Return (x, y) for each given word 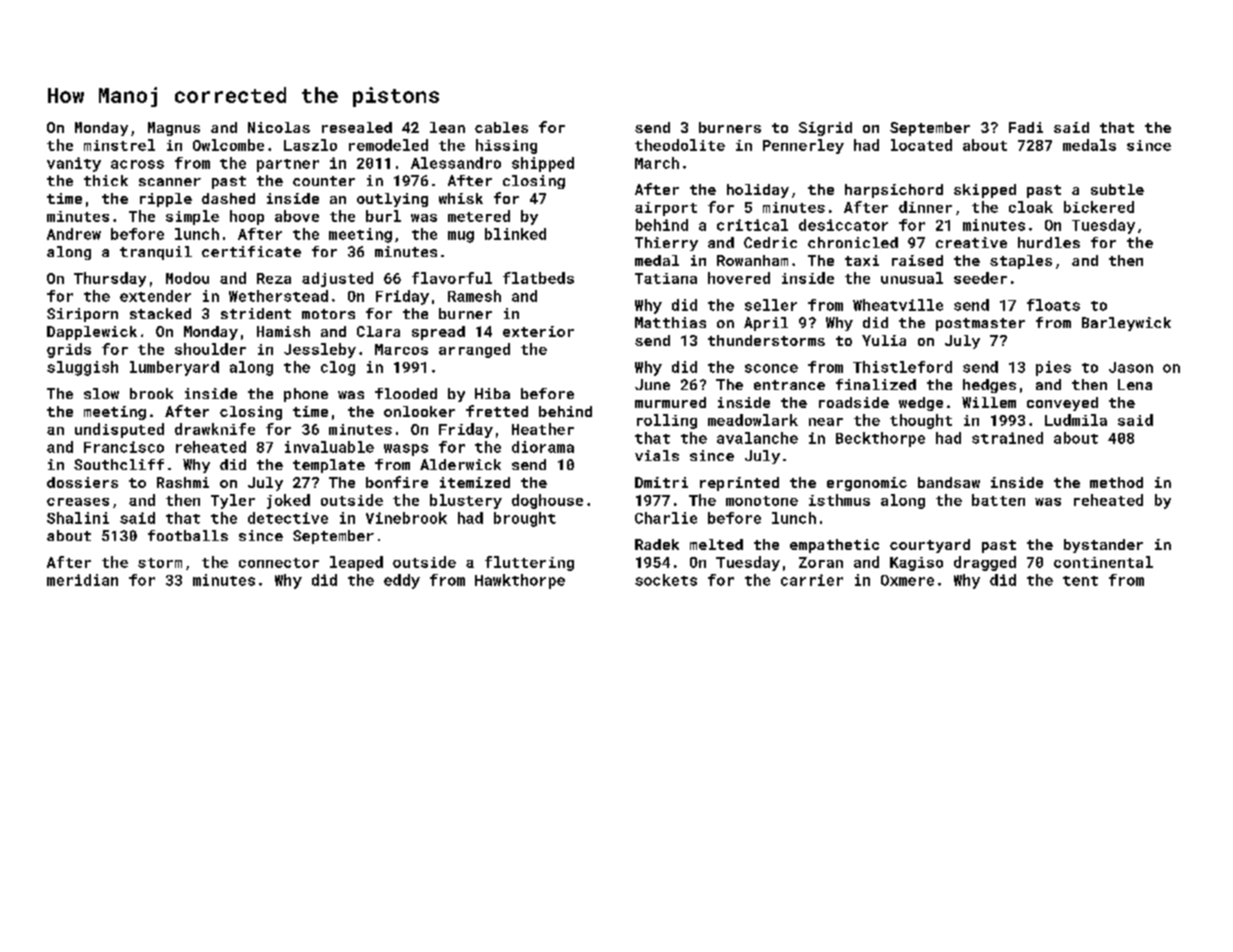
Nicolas (279, 127)
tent (1080, 581)
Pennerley (803, 146)
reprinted (739, 484)
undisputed (119, 430)
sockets (666, 580)
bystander (1103, 546)
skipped (985, 191)
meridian (82, 580)
